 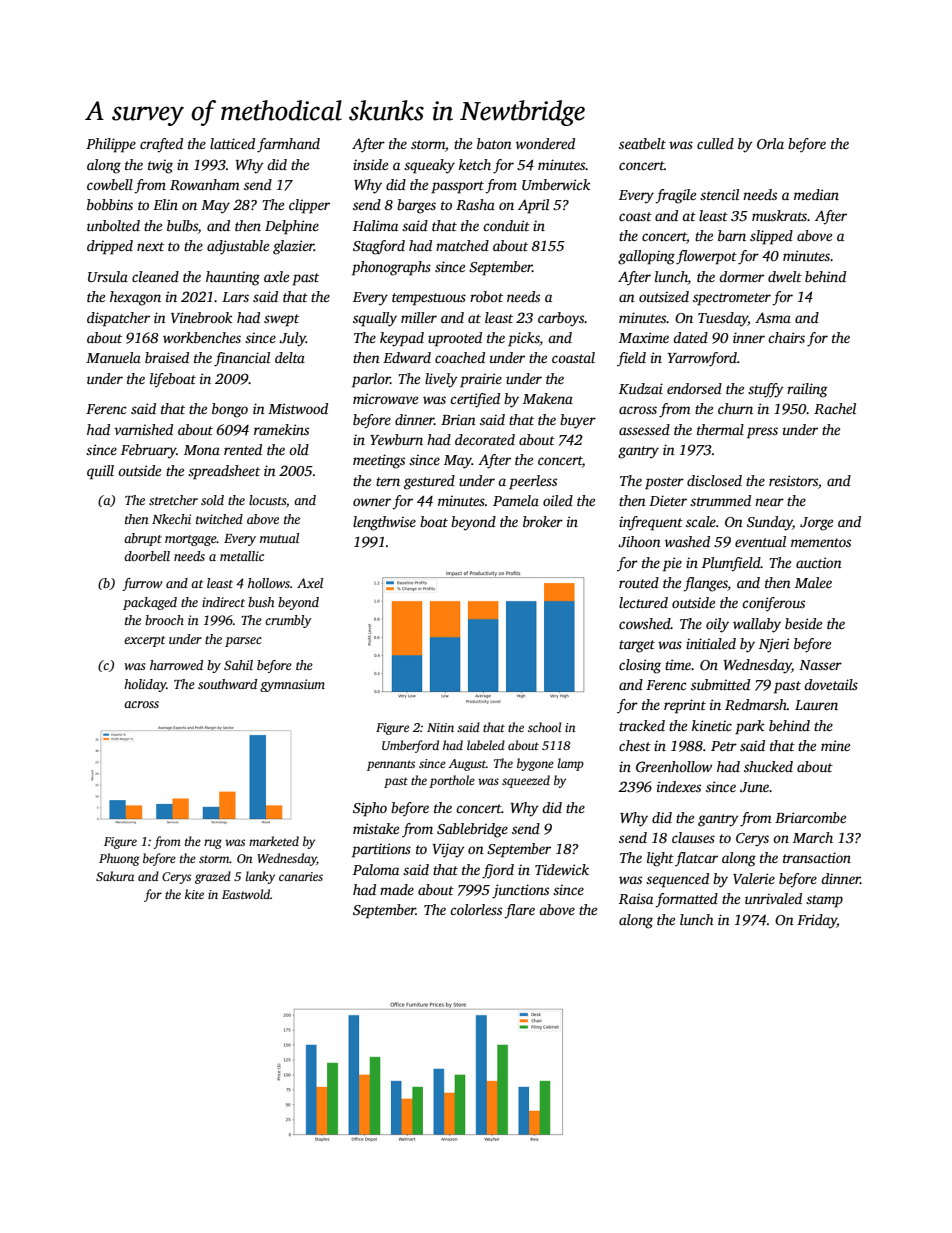 What do you see at coordinates (562, 869) in the document?
I see `Tidewick` at bounding box center [562, 869].
